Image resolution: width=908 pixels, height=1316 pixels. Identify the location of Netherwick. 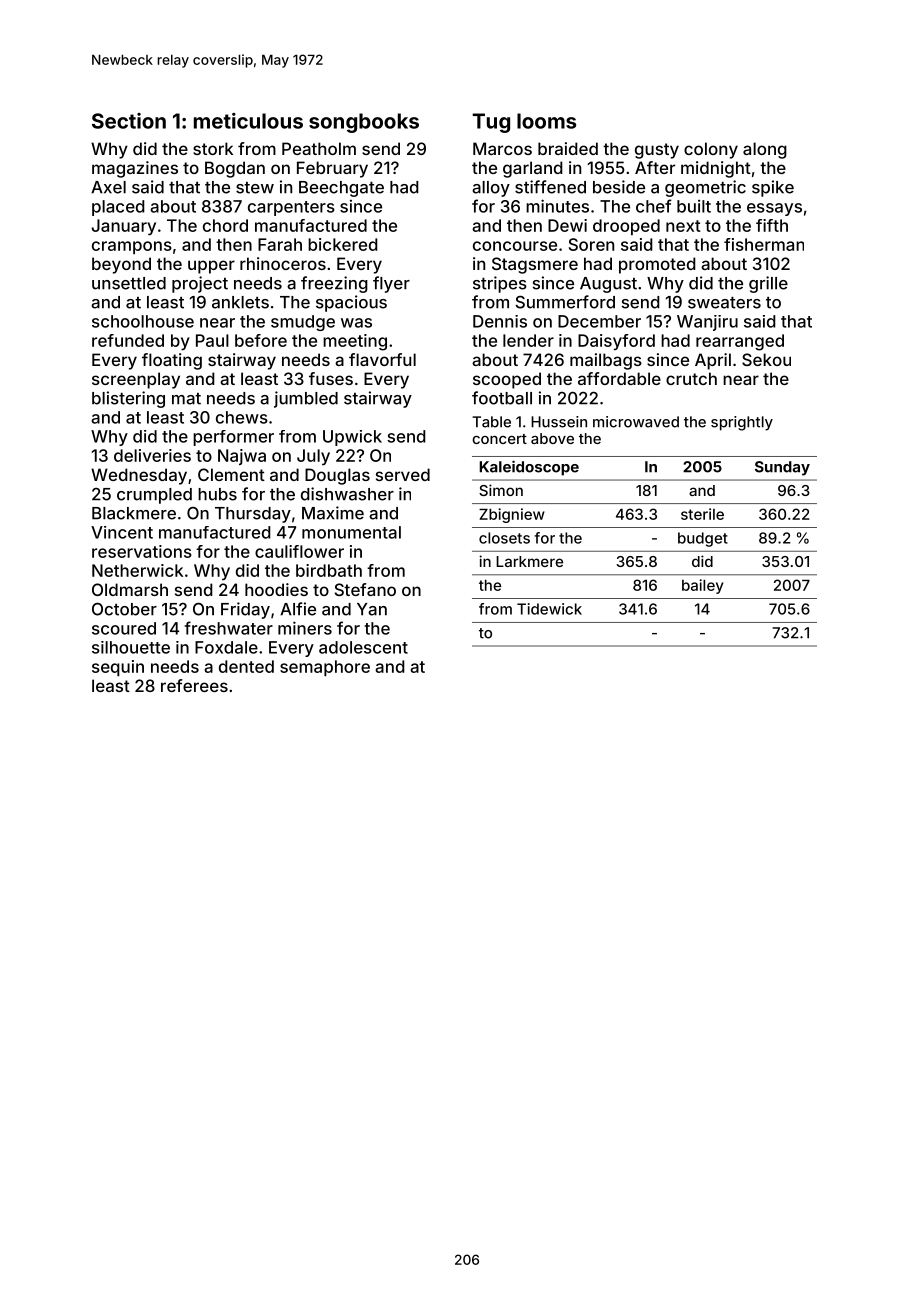
(137, 570).
